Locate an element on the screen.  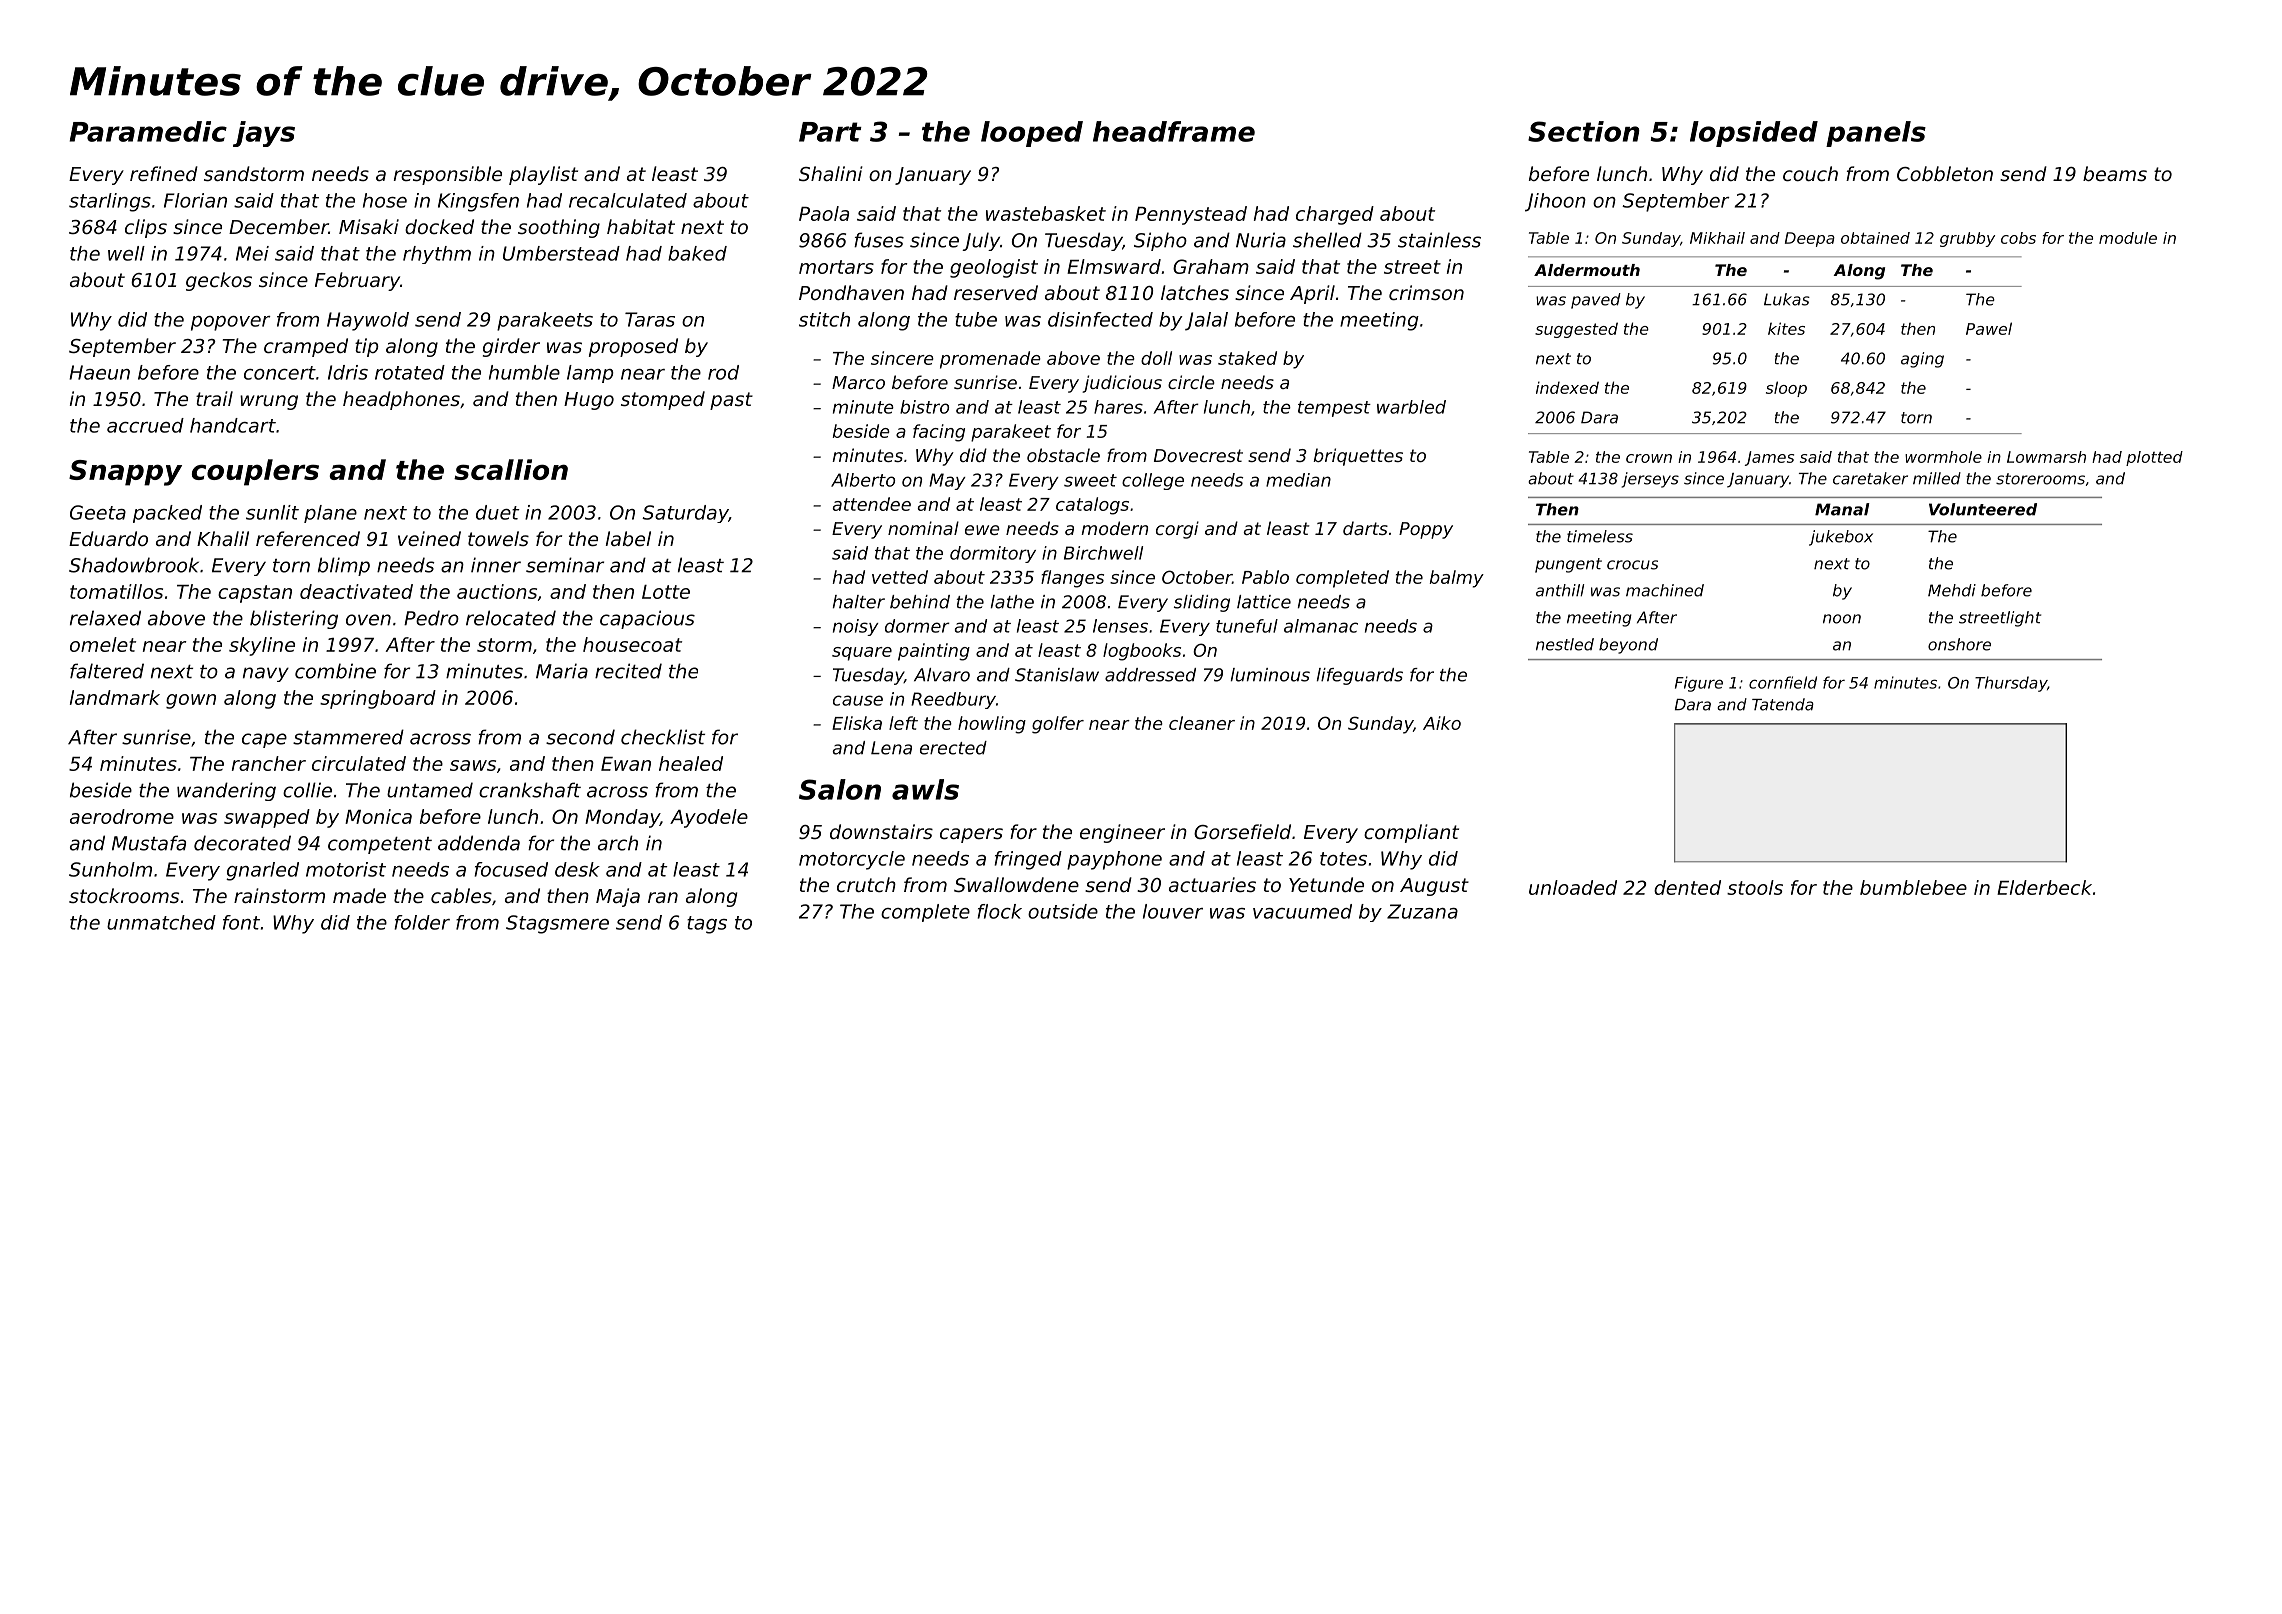
Cobbleton is located at coordinates (1945, 173).
